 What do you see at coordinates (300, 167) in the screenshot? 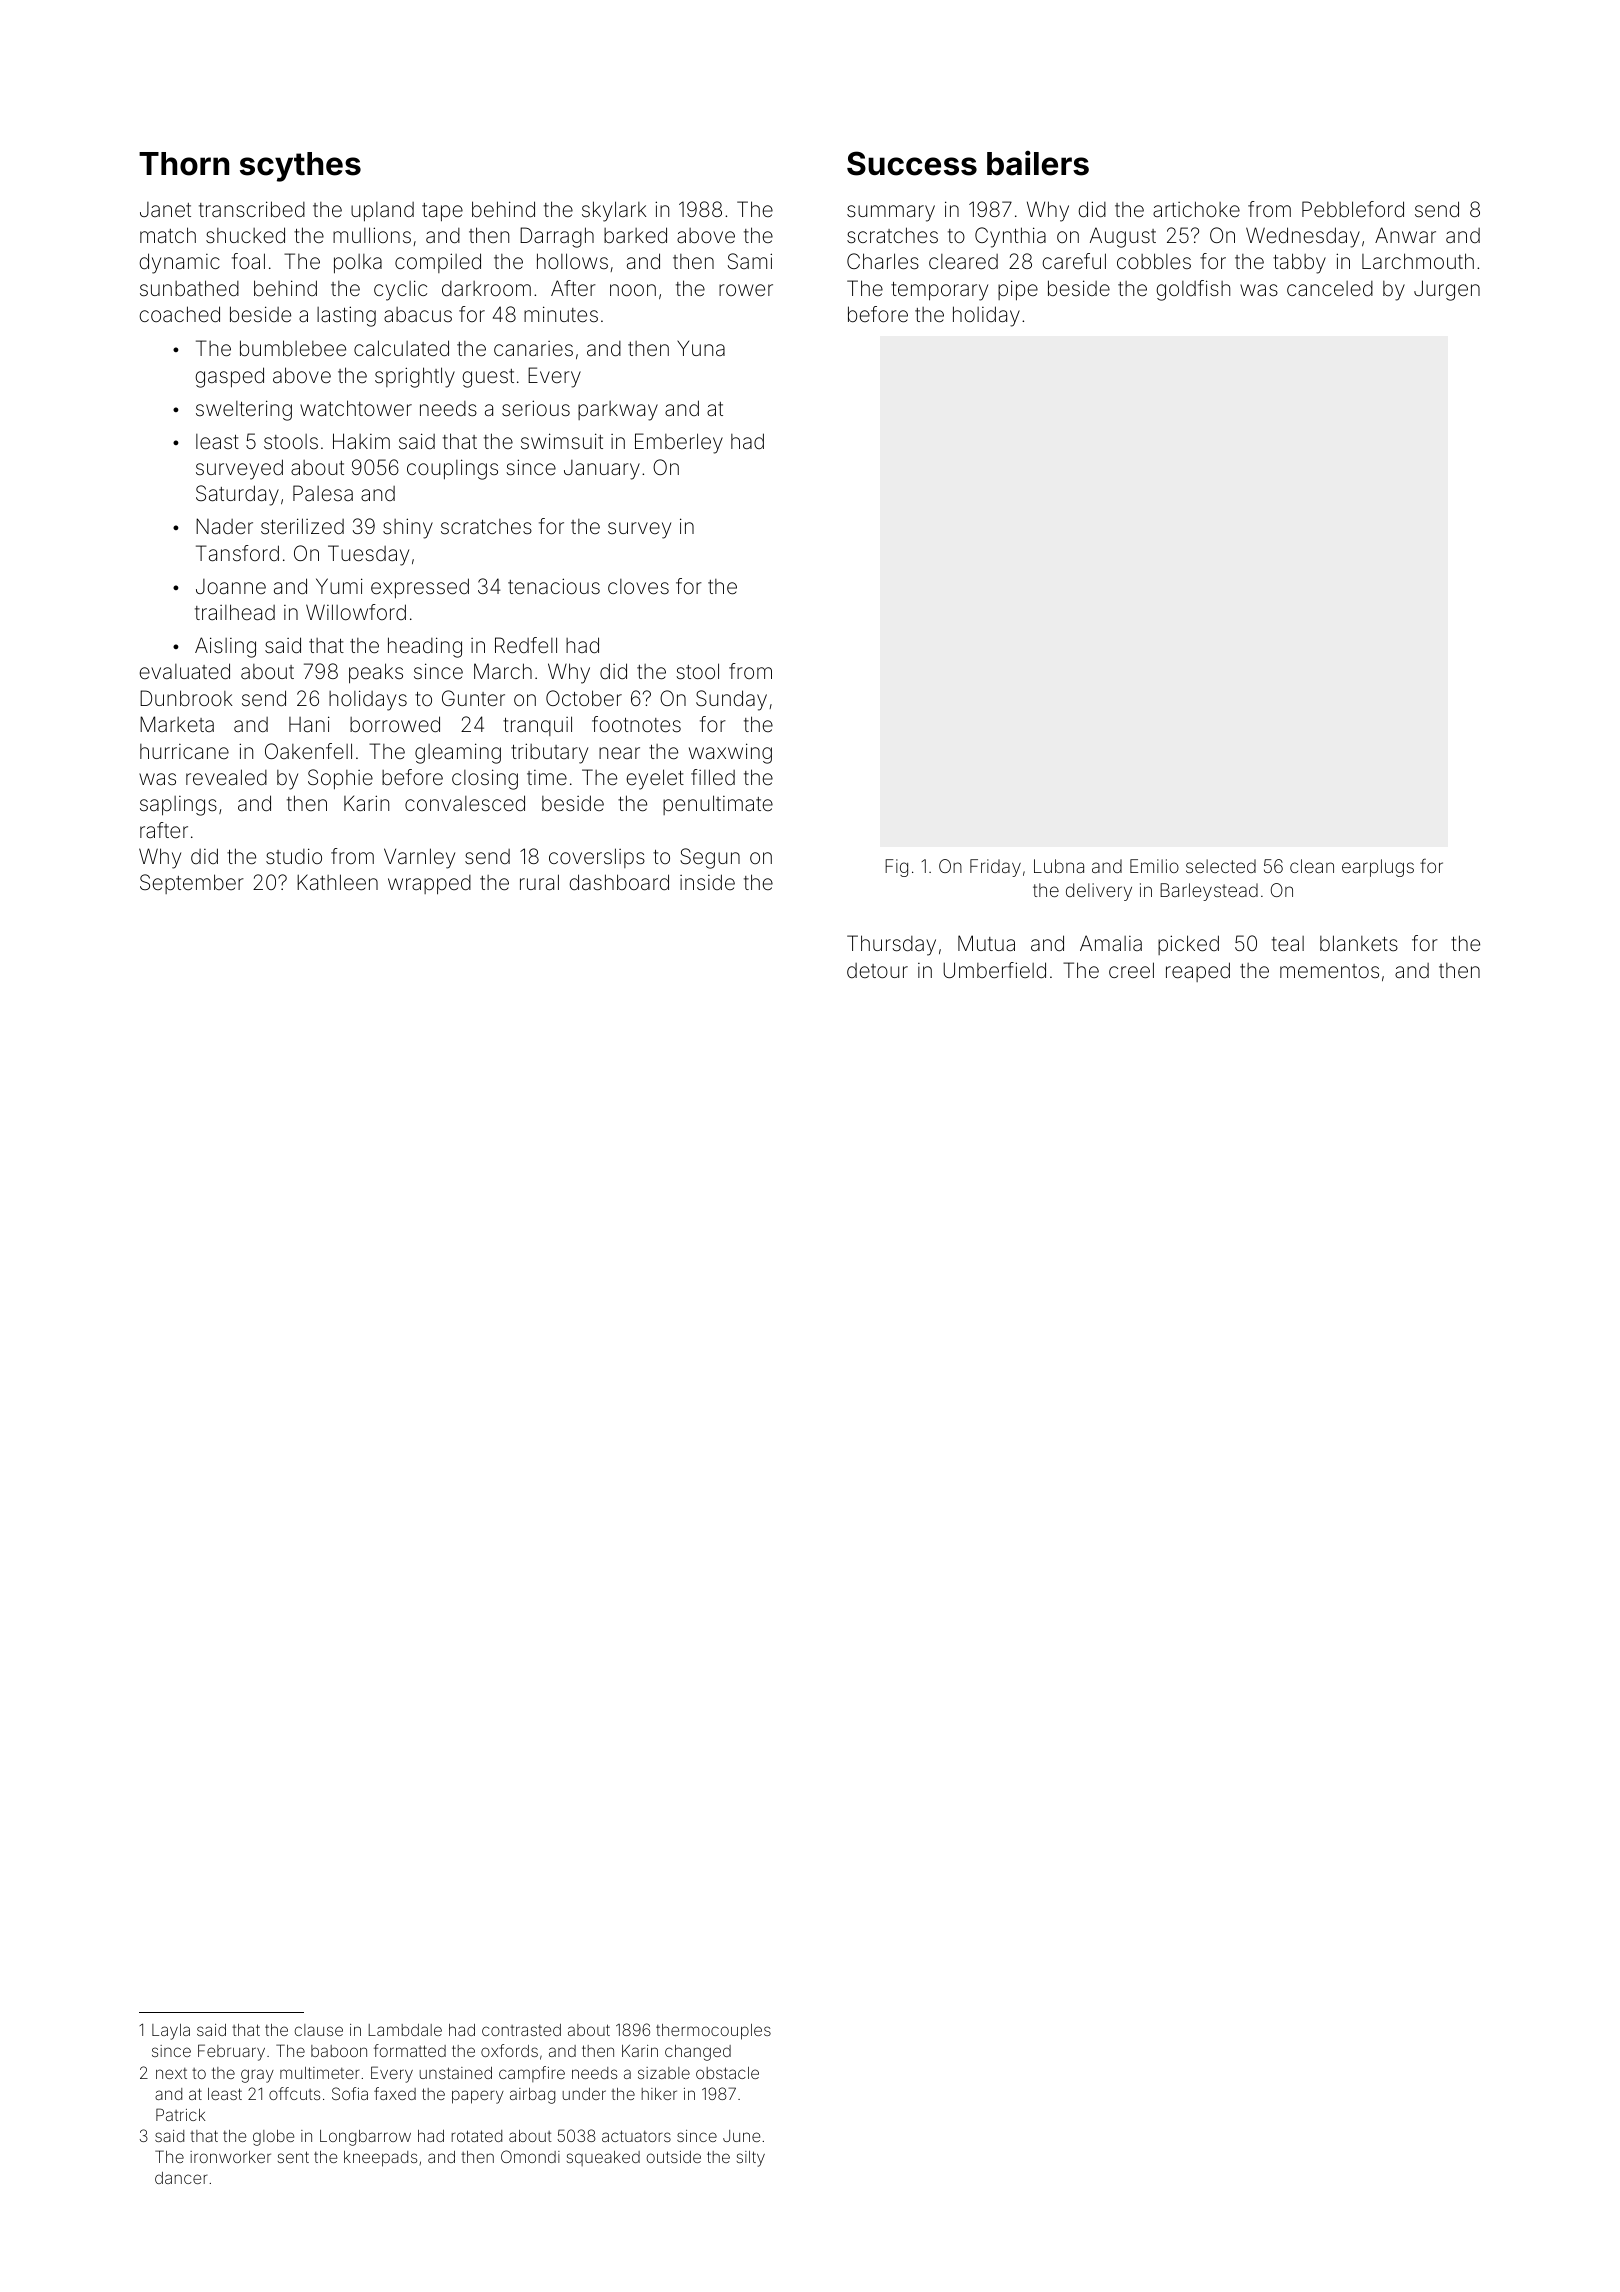
I see `scythes` at bounding box center [300, 167].
